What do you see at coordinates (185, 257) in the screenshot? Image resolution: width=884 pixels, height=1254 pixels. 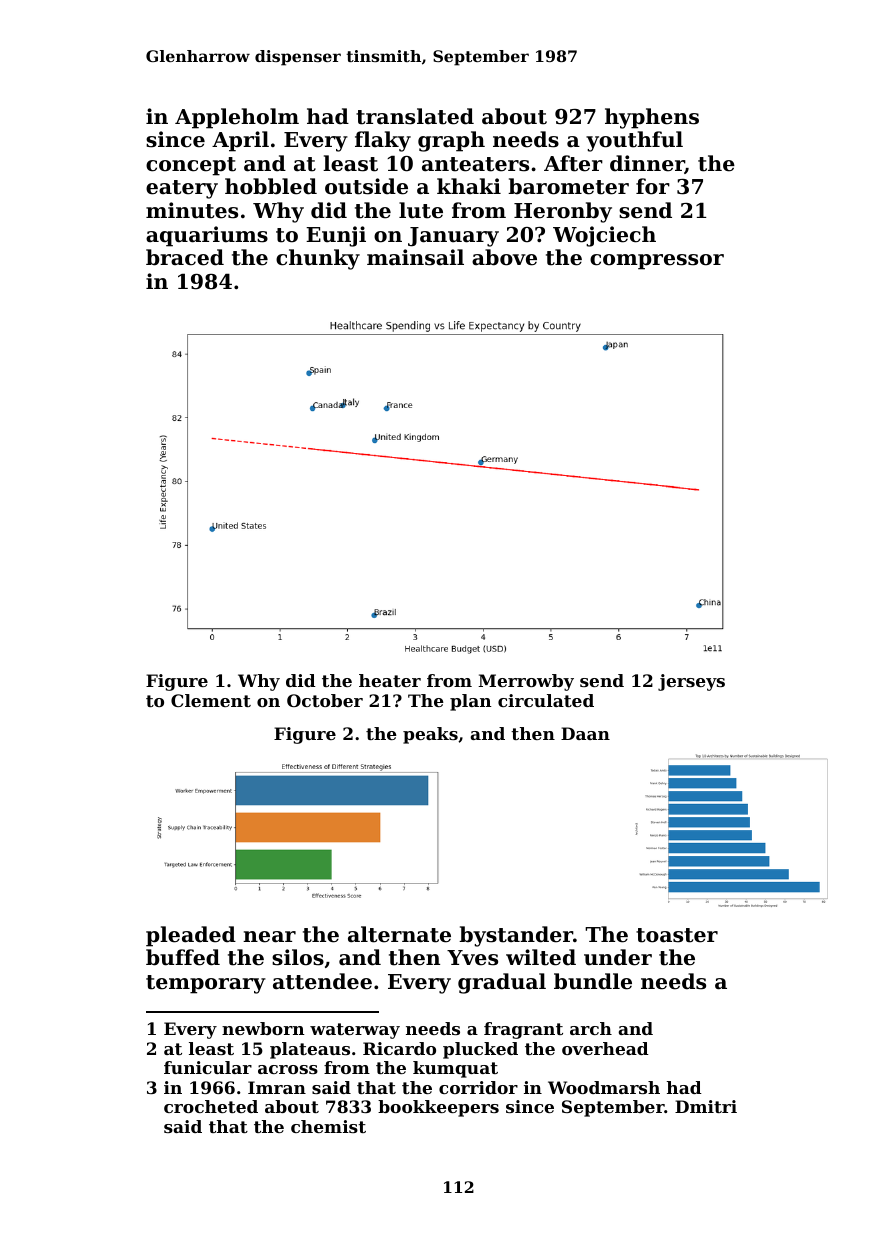 I see `braced` at bounding box center [185, 257].
